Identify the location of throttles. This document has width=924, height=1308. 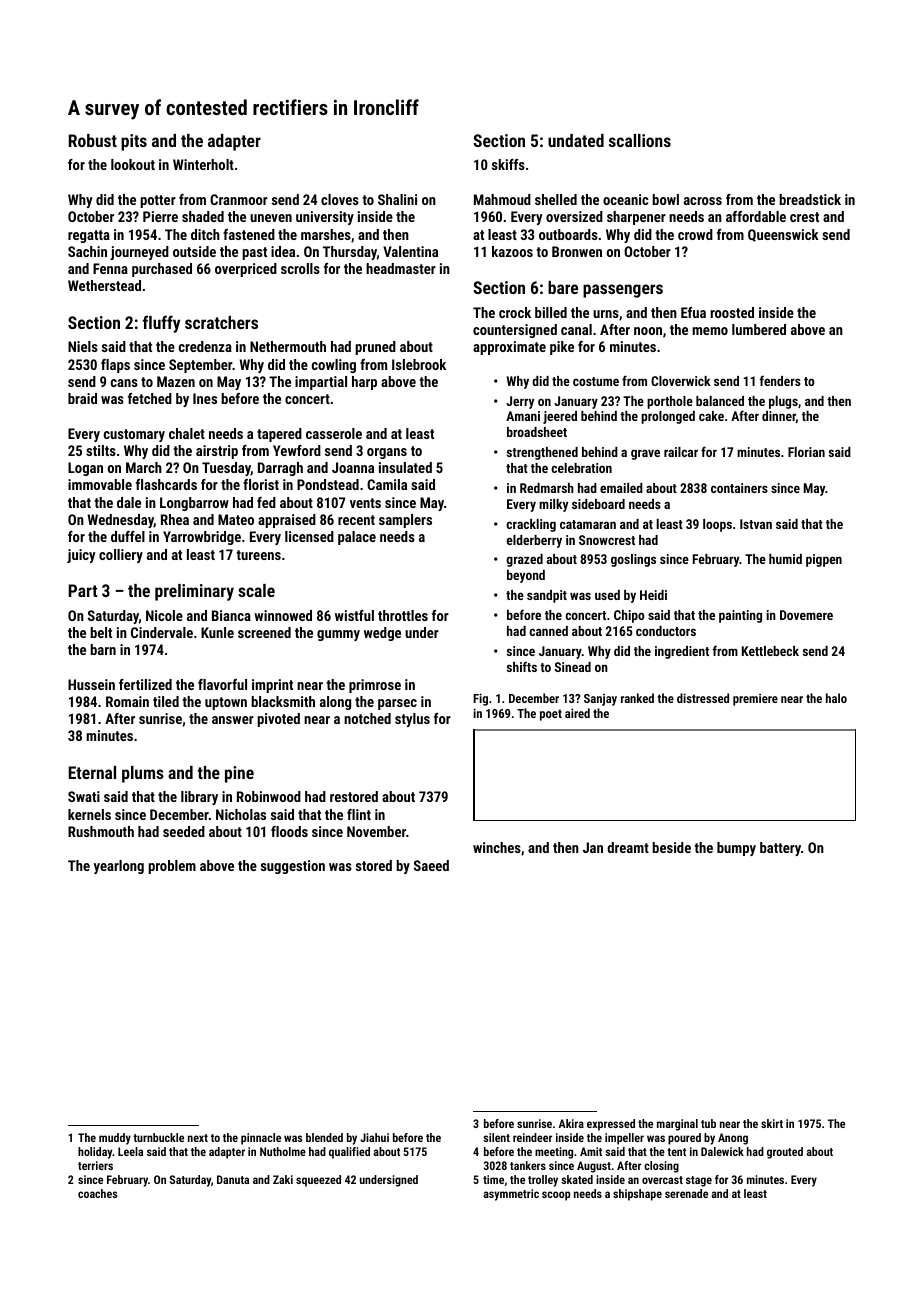
(403, 615).
